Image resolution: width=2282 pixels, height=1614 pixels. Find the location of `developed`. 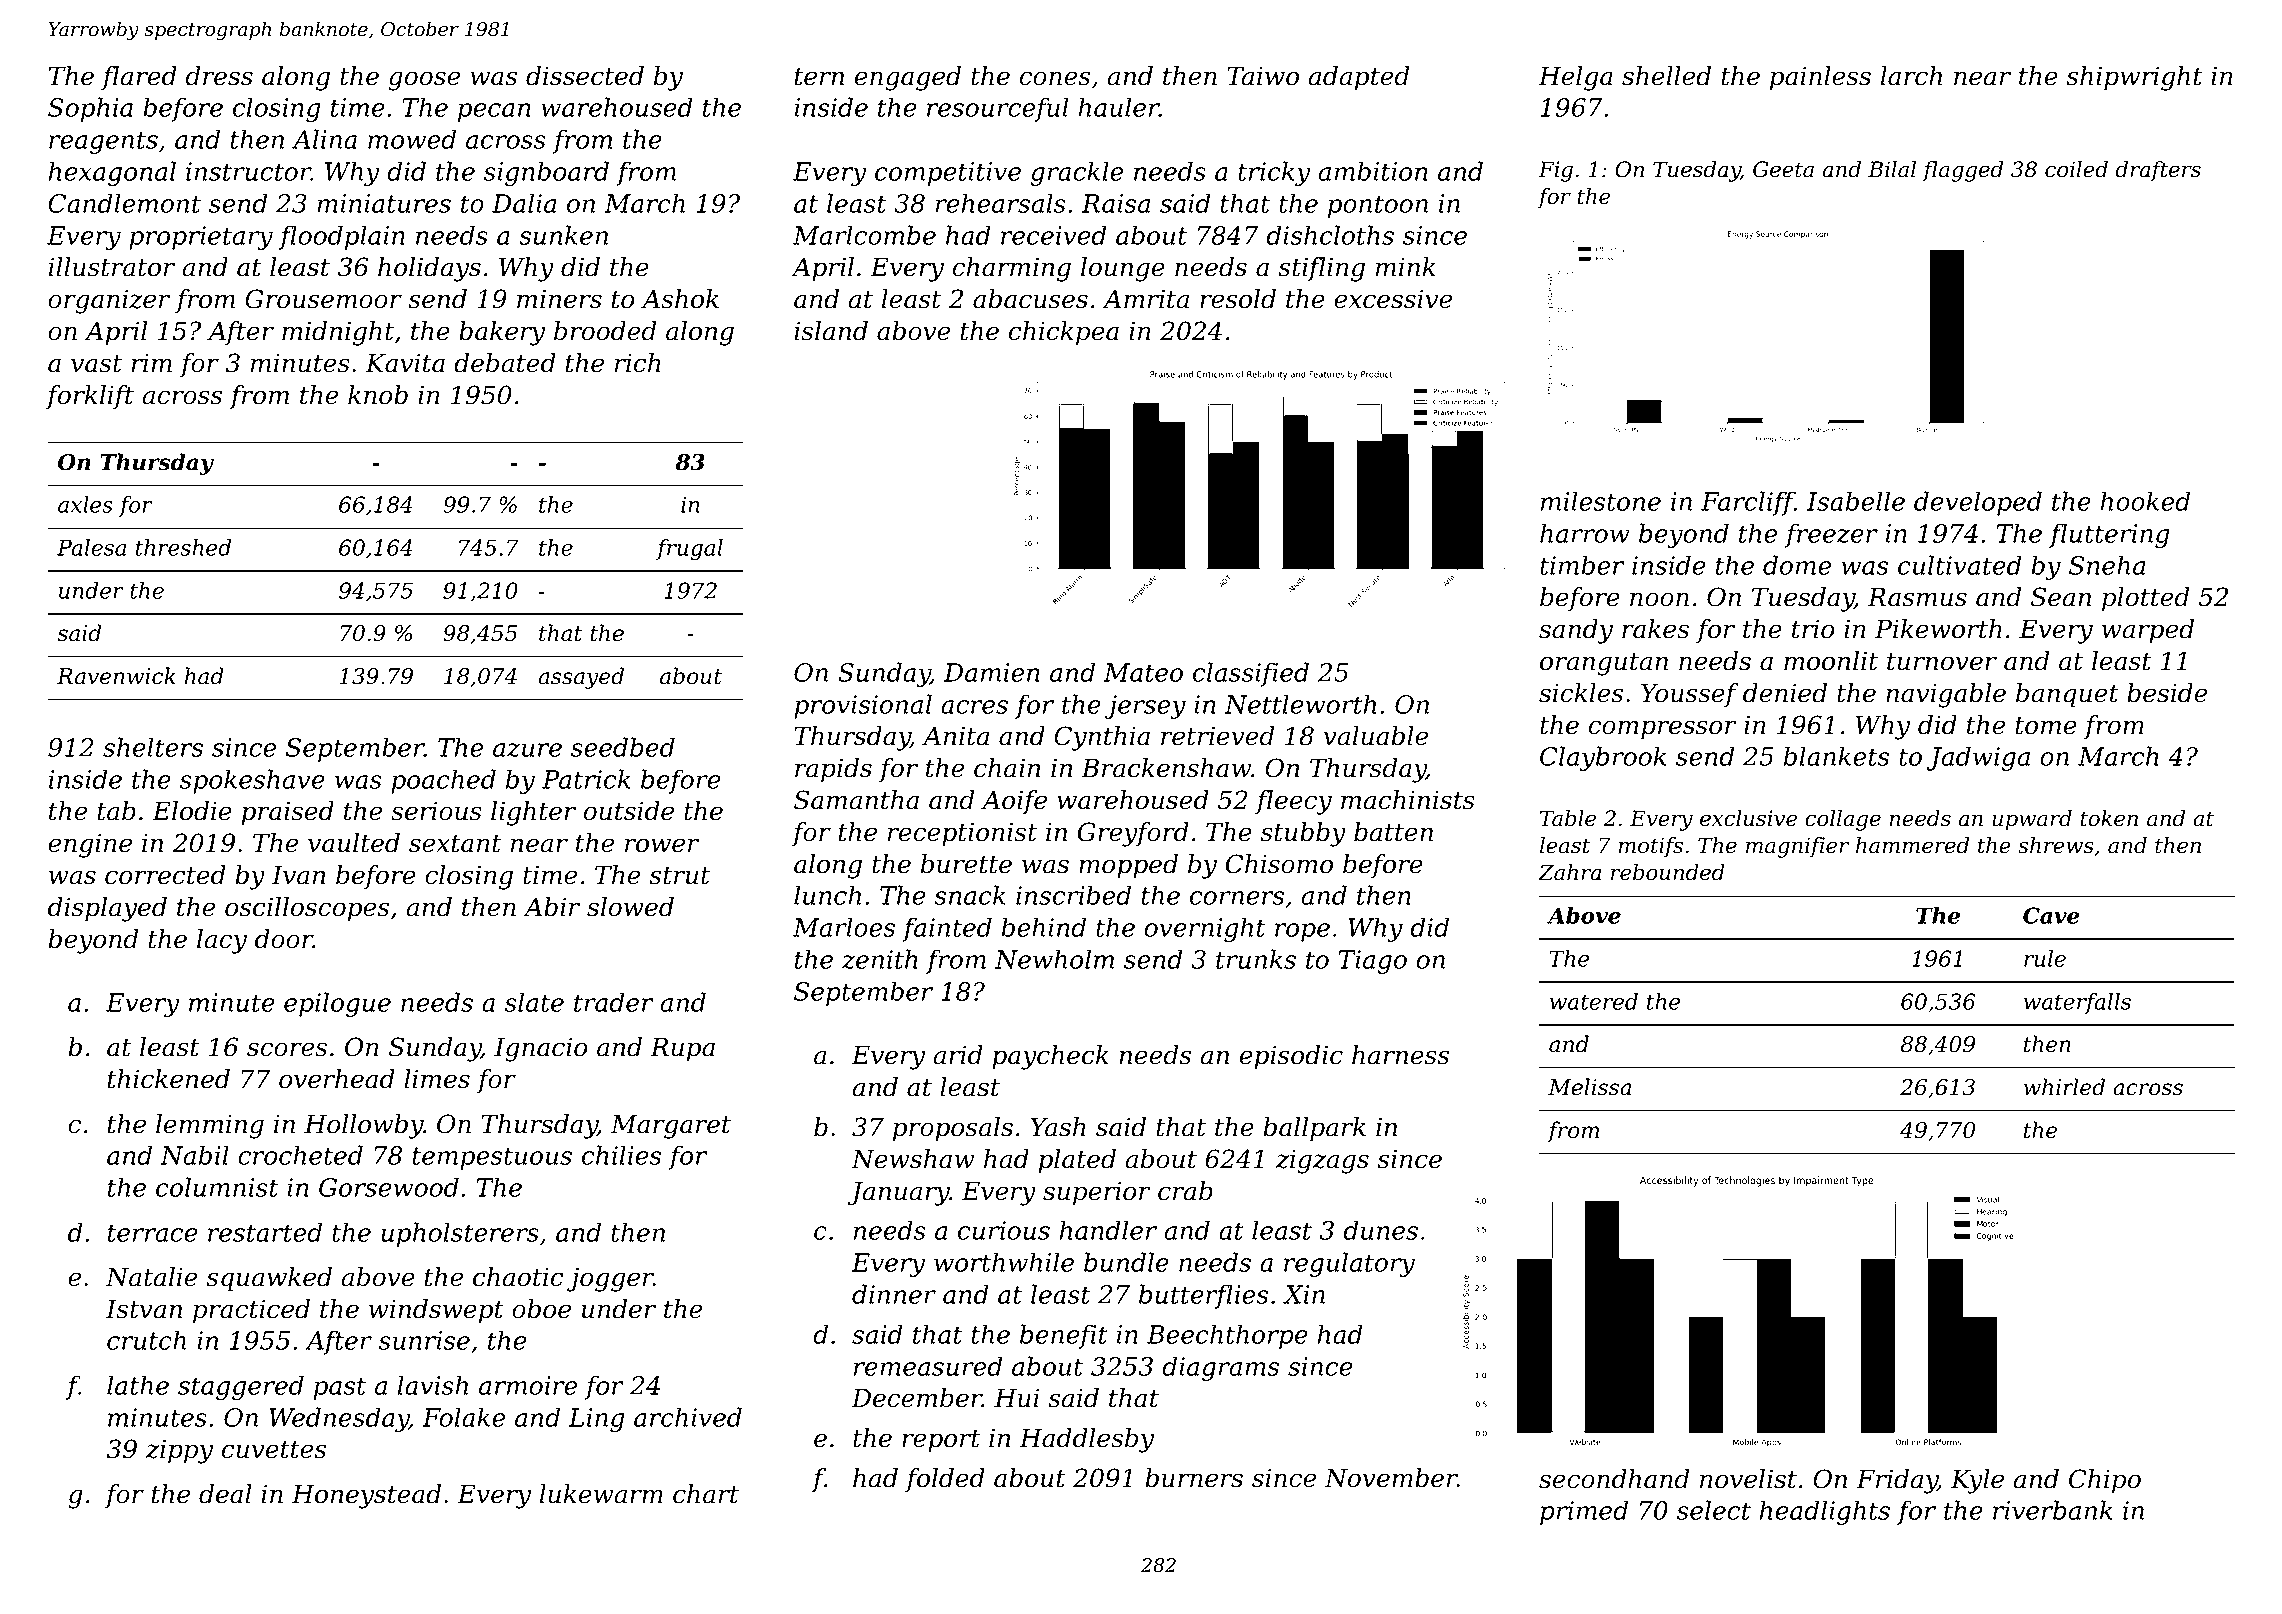

developed is located at coordinates (1978, 503).
